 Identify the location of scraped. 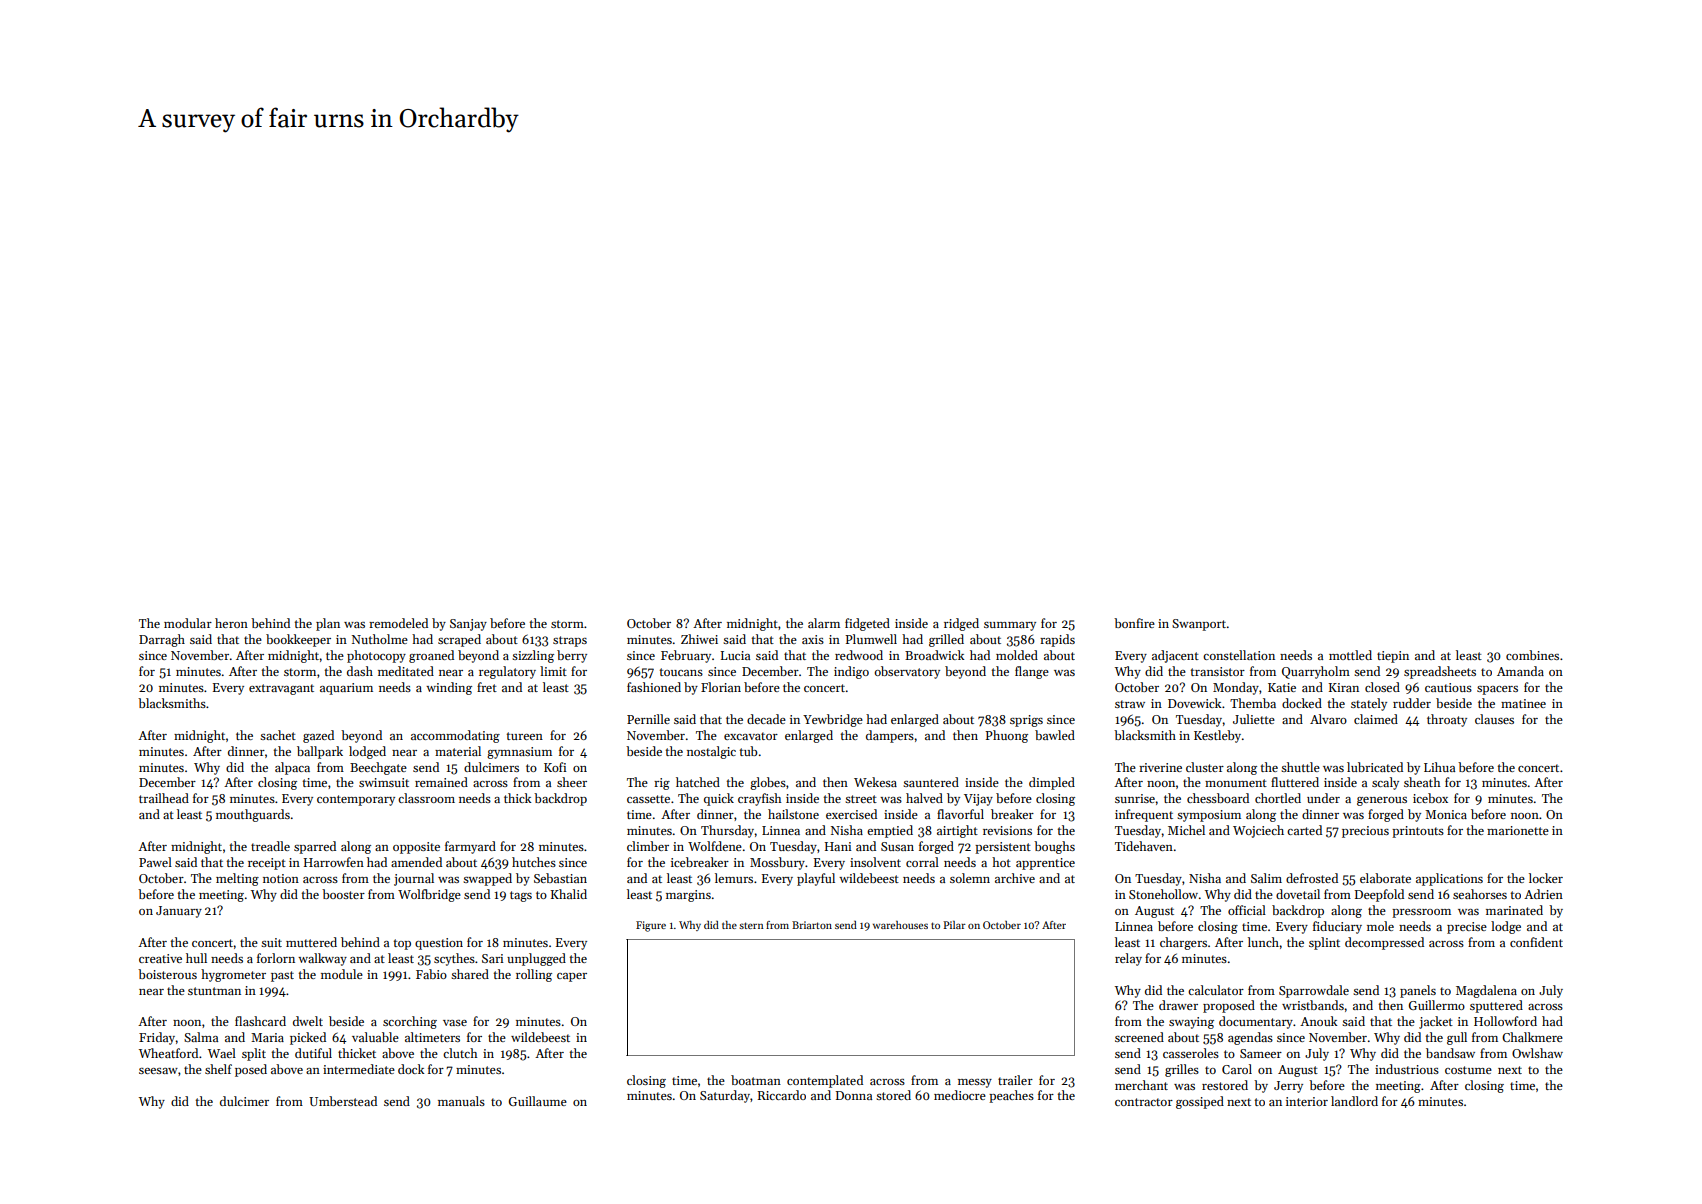
(459, 640).
